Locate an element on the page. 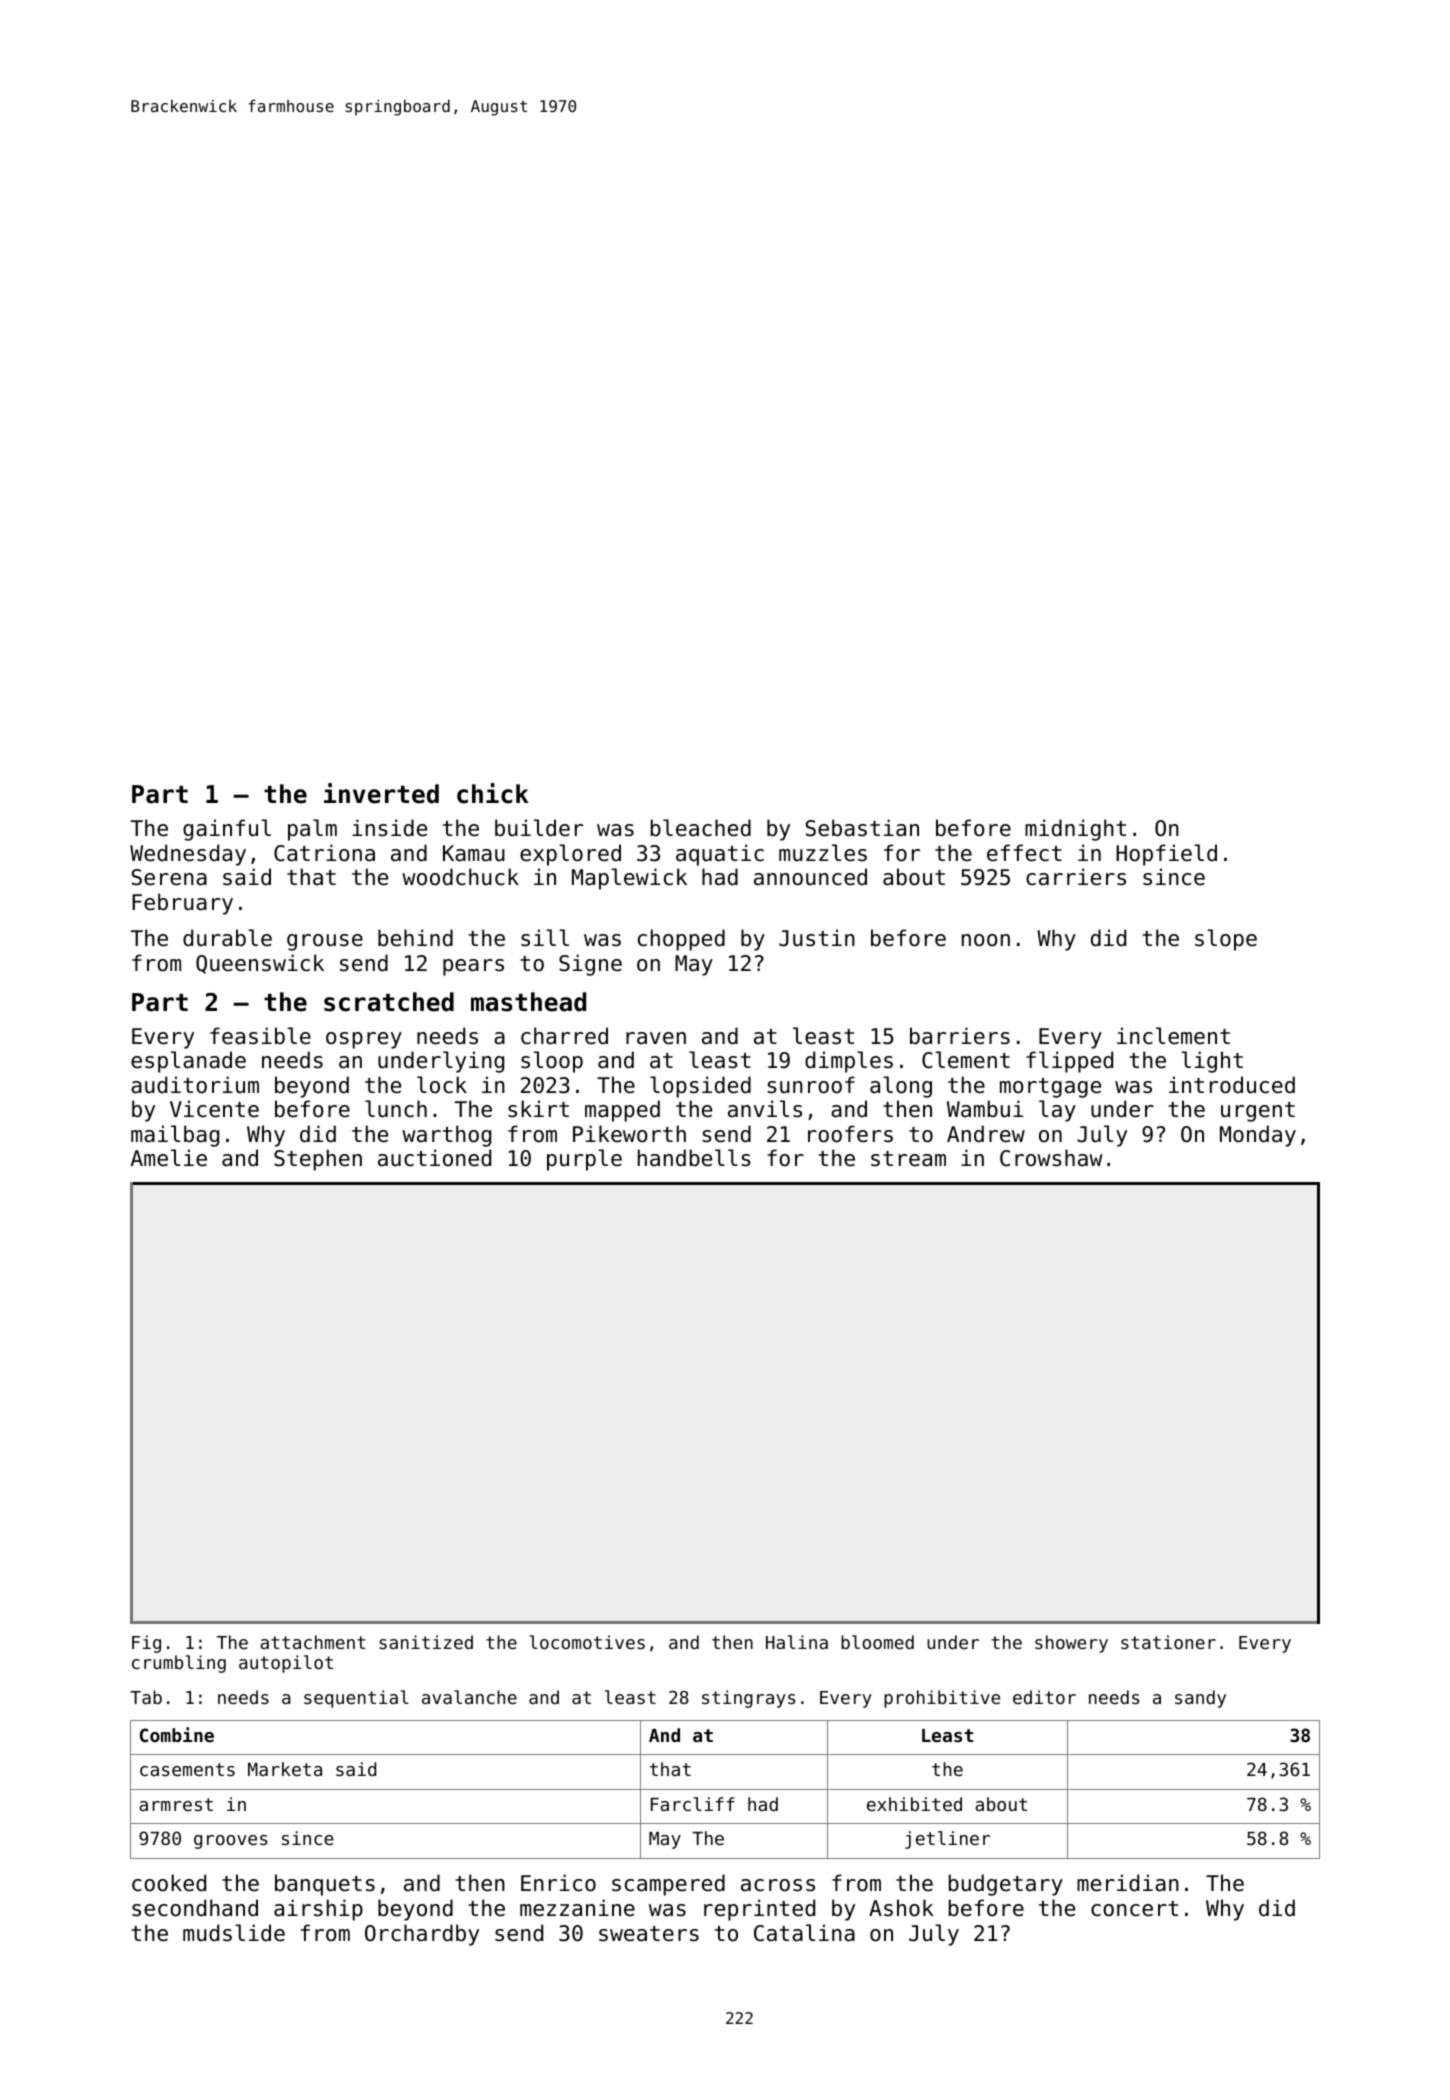  Crowshaw is located at coordinates (1051, 1158).
